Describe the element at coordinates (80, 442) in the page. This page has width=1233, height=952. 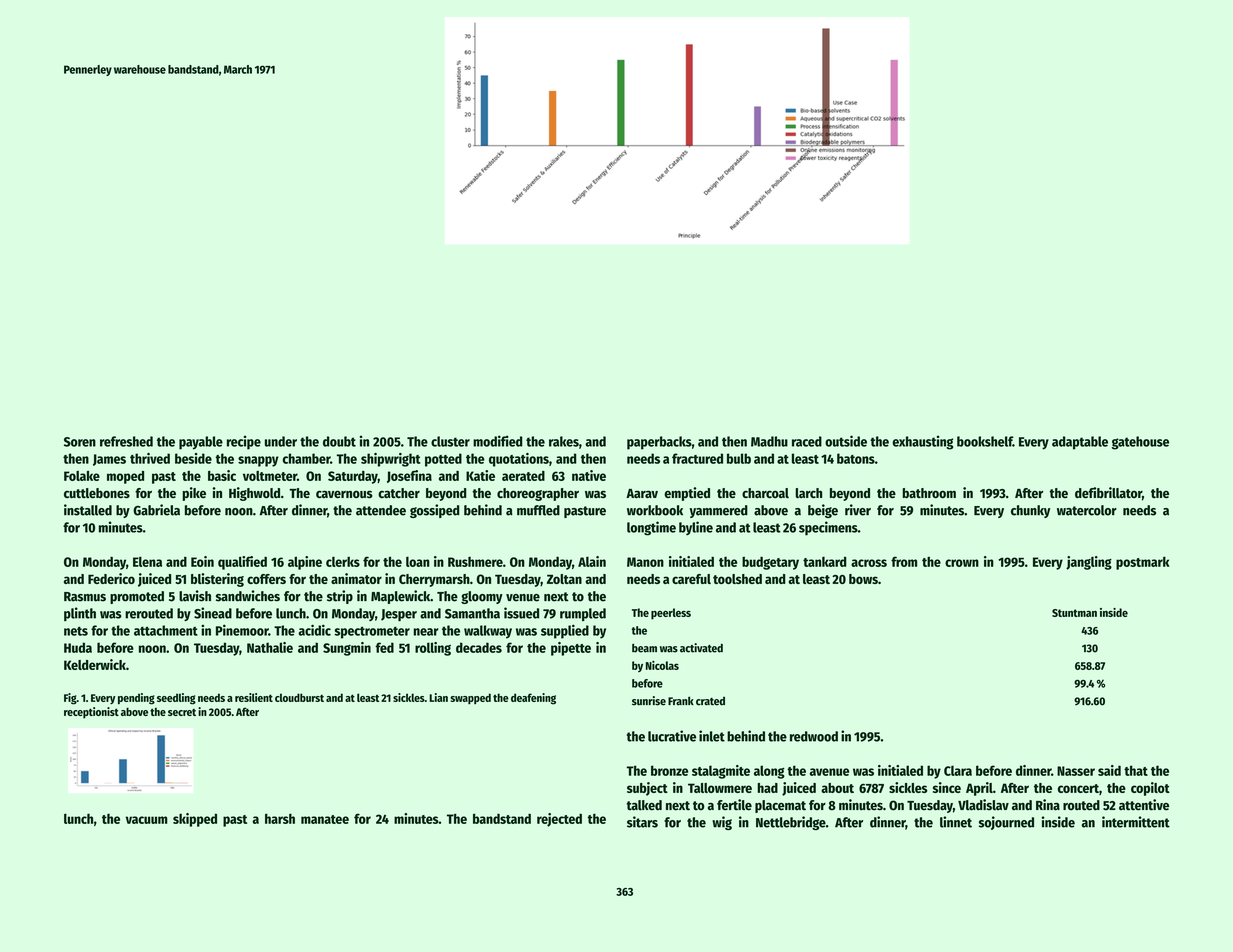
I see `Soren` at that location.
